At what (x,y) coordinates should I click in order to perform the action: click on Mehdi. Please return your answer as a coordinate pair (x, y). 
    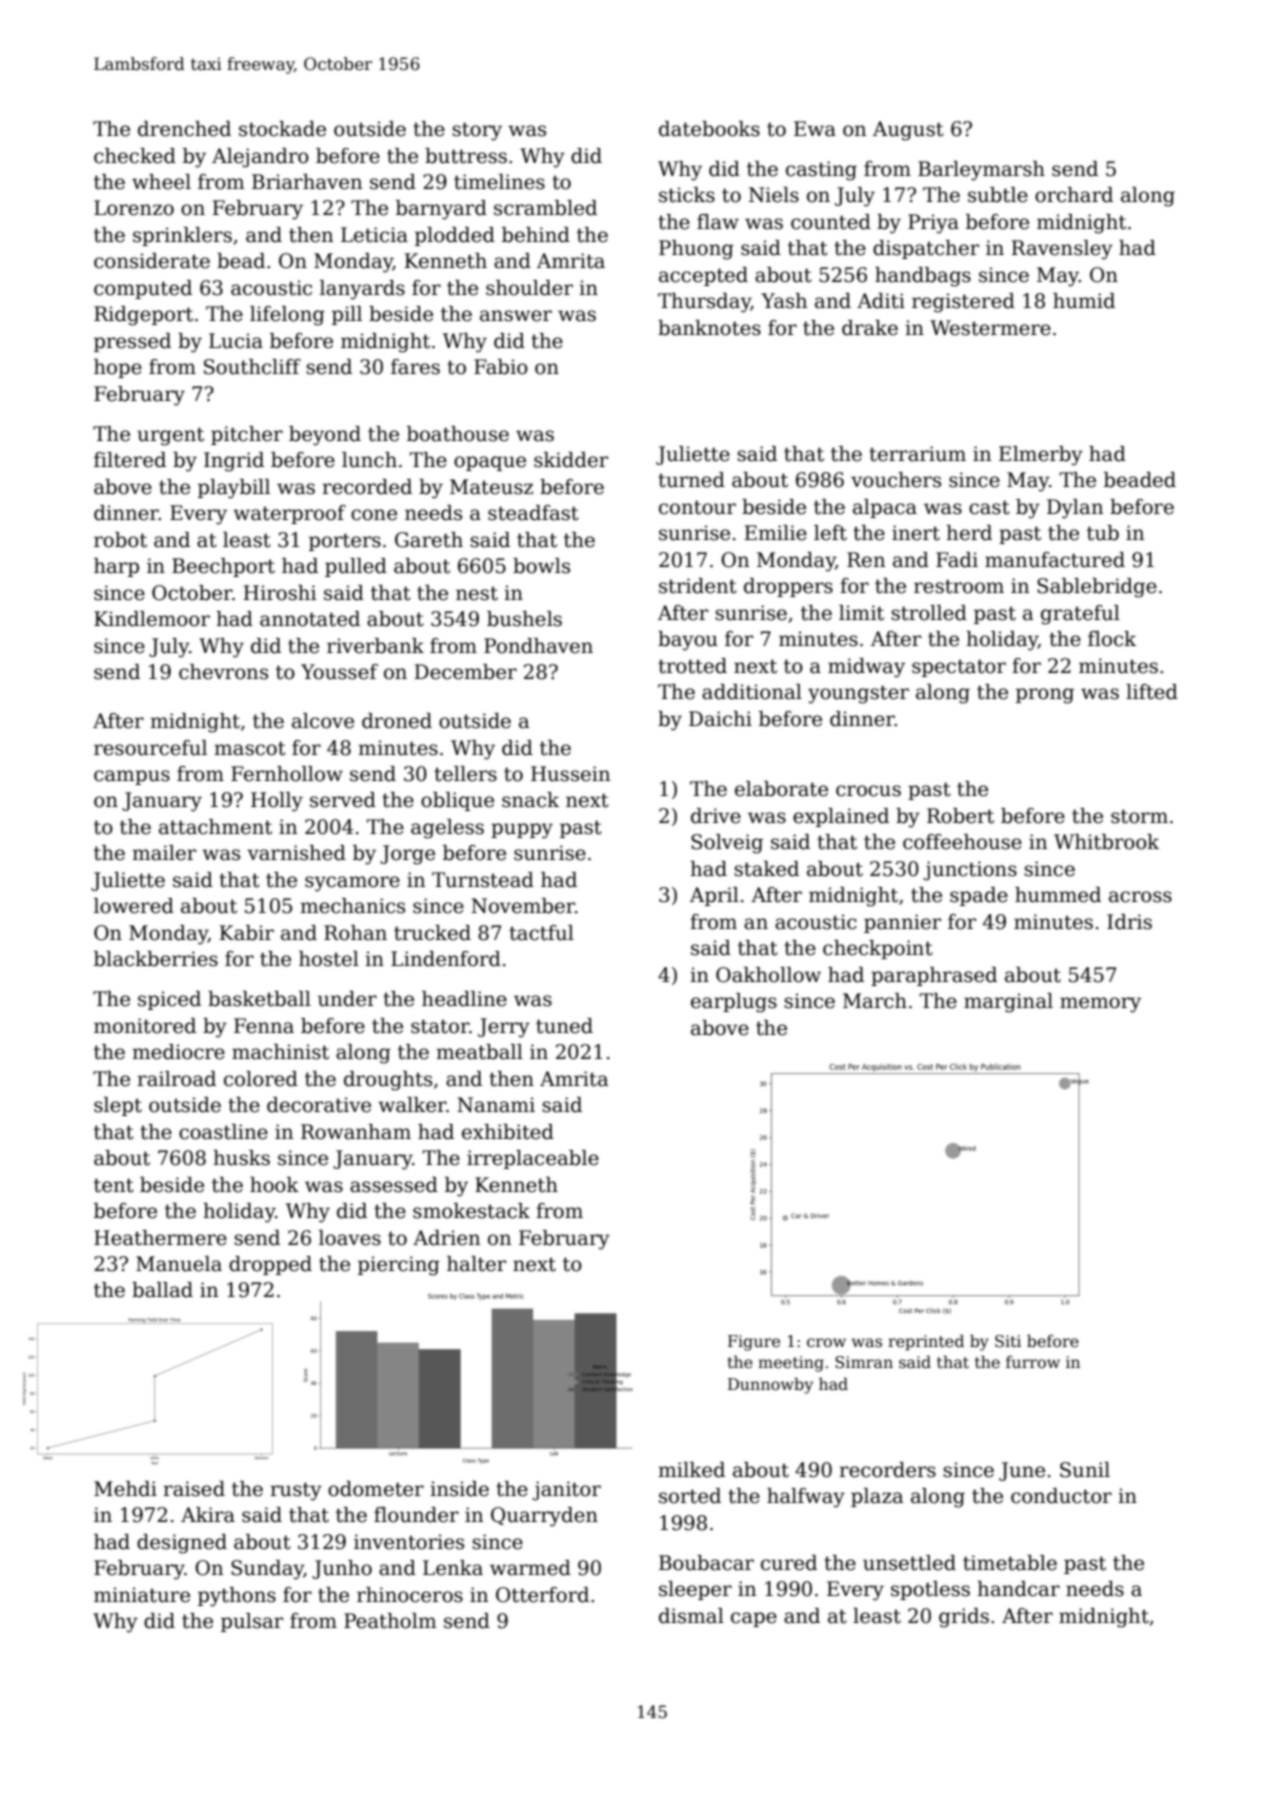
    Looking at the image, I should click on (125, 1489).
